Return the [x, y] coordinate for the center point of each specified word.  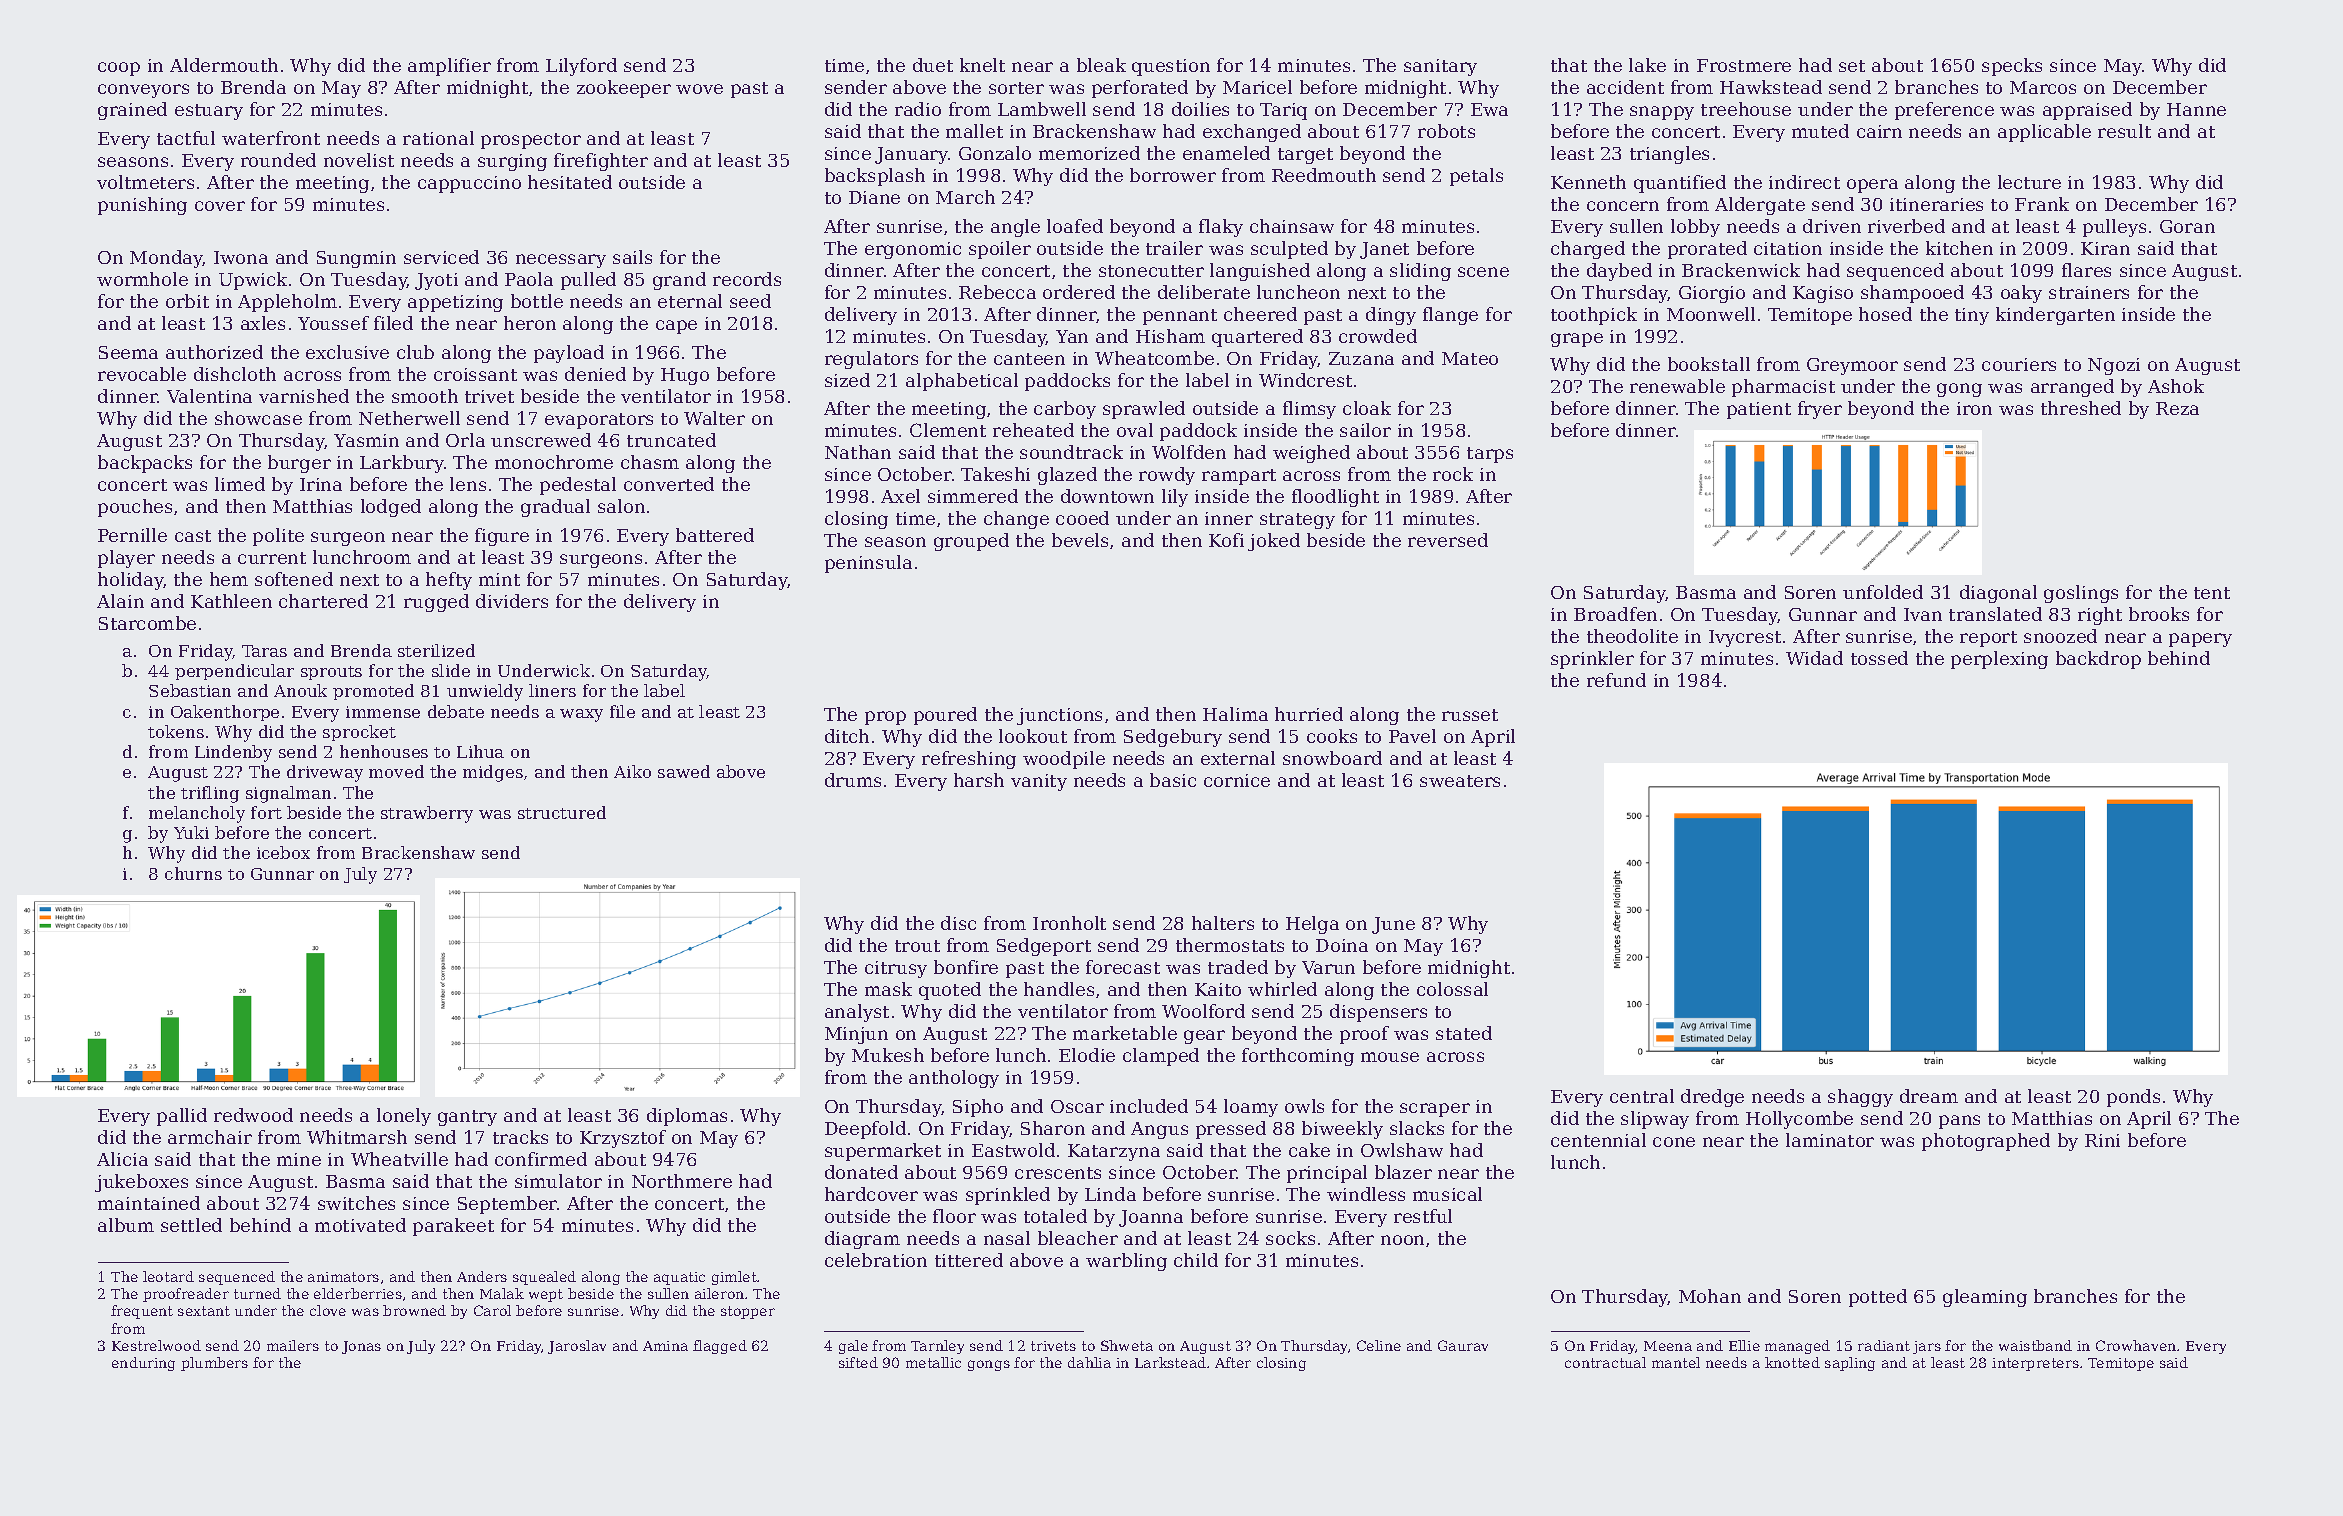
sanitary [1440, 67]
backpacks [145, 464]
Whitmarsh [357, 1137]
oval [1135, 430]
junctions [1059, 716]
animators [343, 1277]
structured [562, 812]
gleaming [1985, 1298]
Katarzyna [1114, 1152]
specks [2012, 67]
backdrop [2098, 660]
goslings [2081, 594]
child [1196, 1260]
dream [1929, 1096]
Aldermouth [224, 65]
